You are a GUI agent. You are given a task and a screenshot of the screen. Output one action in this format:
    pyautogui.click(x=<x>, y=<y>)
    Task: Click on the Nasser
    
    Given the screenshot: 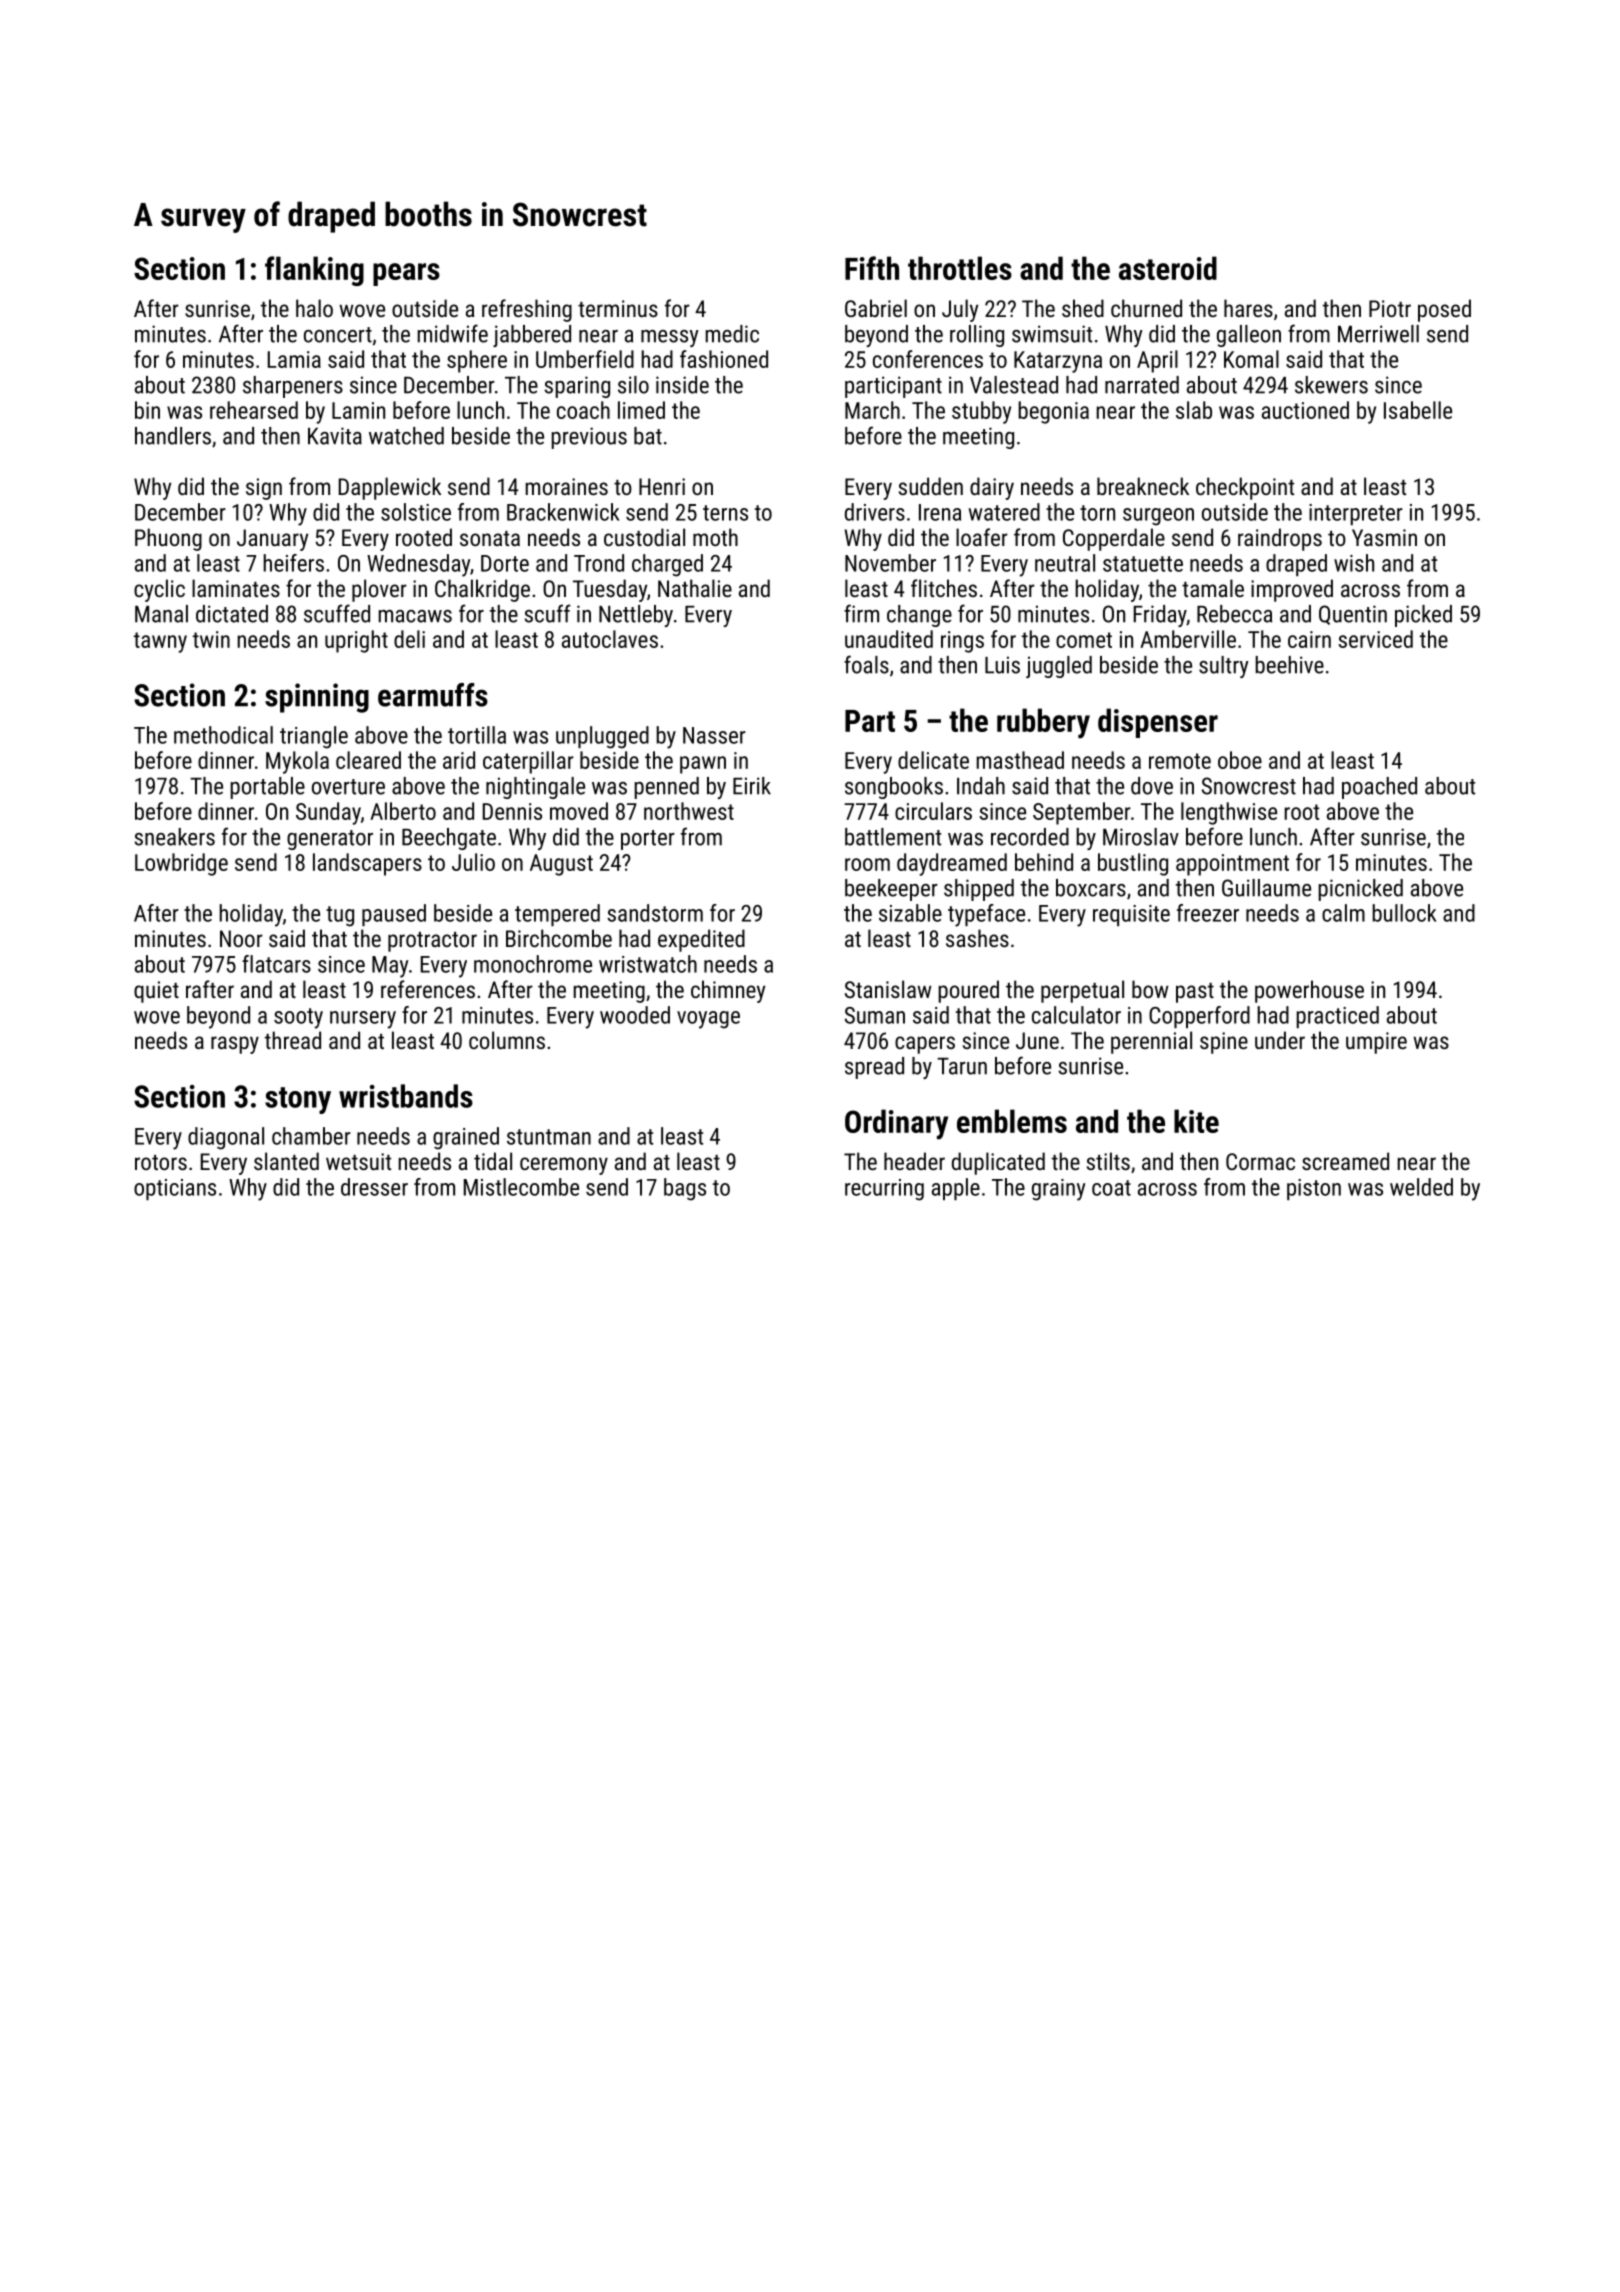 What is the action you would take?
    pyautogui.click(x=714, y=735)
